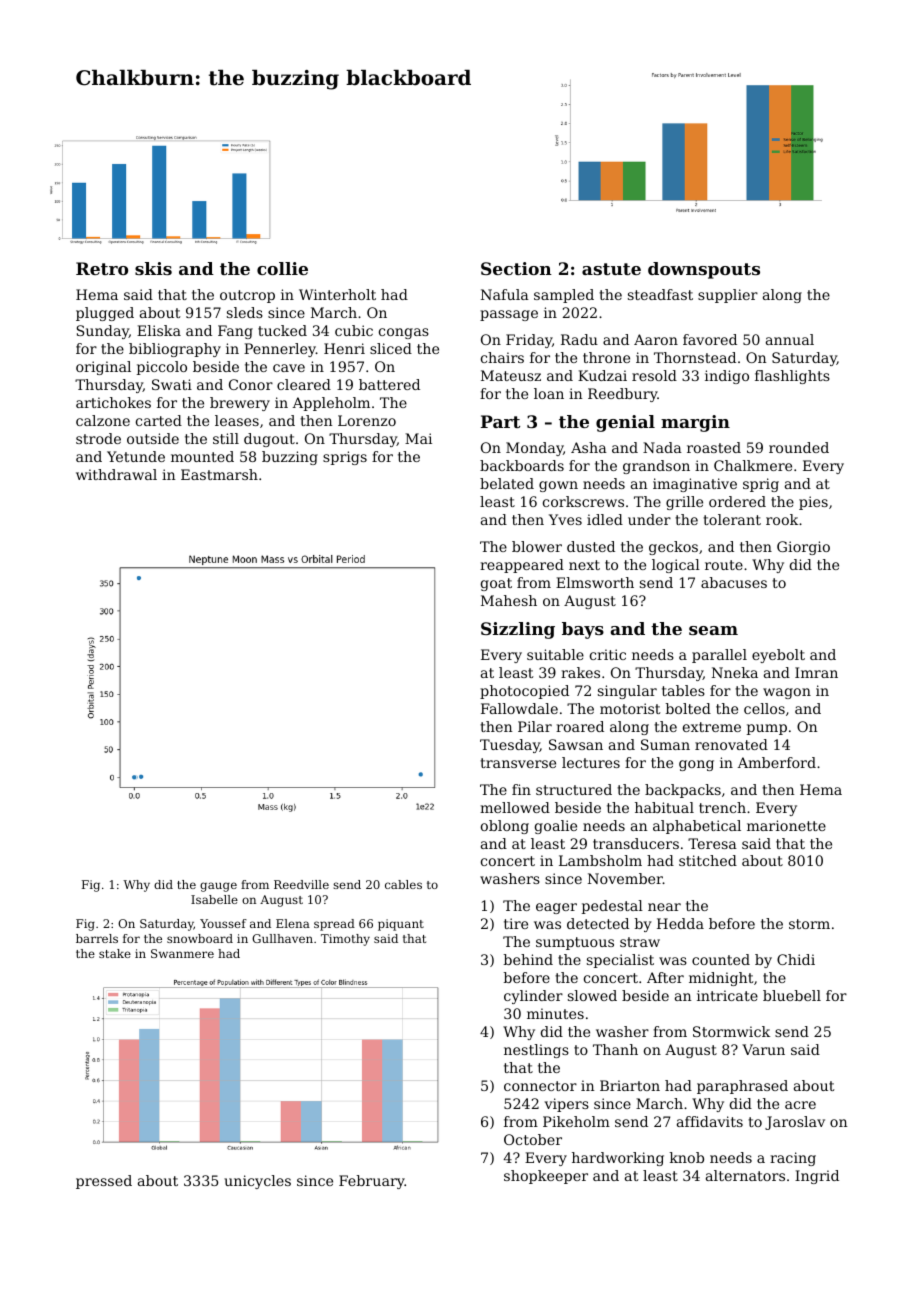 Image resolution: width=924 pixels, height=1308 pixels. Describe the element at coordinates (159, 330) in the image. I see `Eliska` at that location.
